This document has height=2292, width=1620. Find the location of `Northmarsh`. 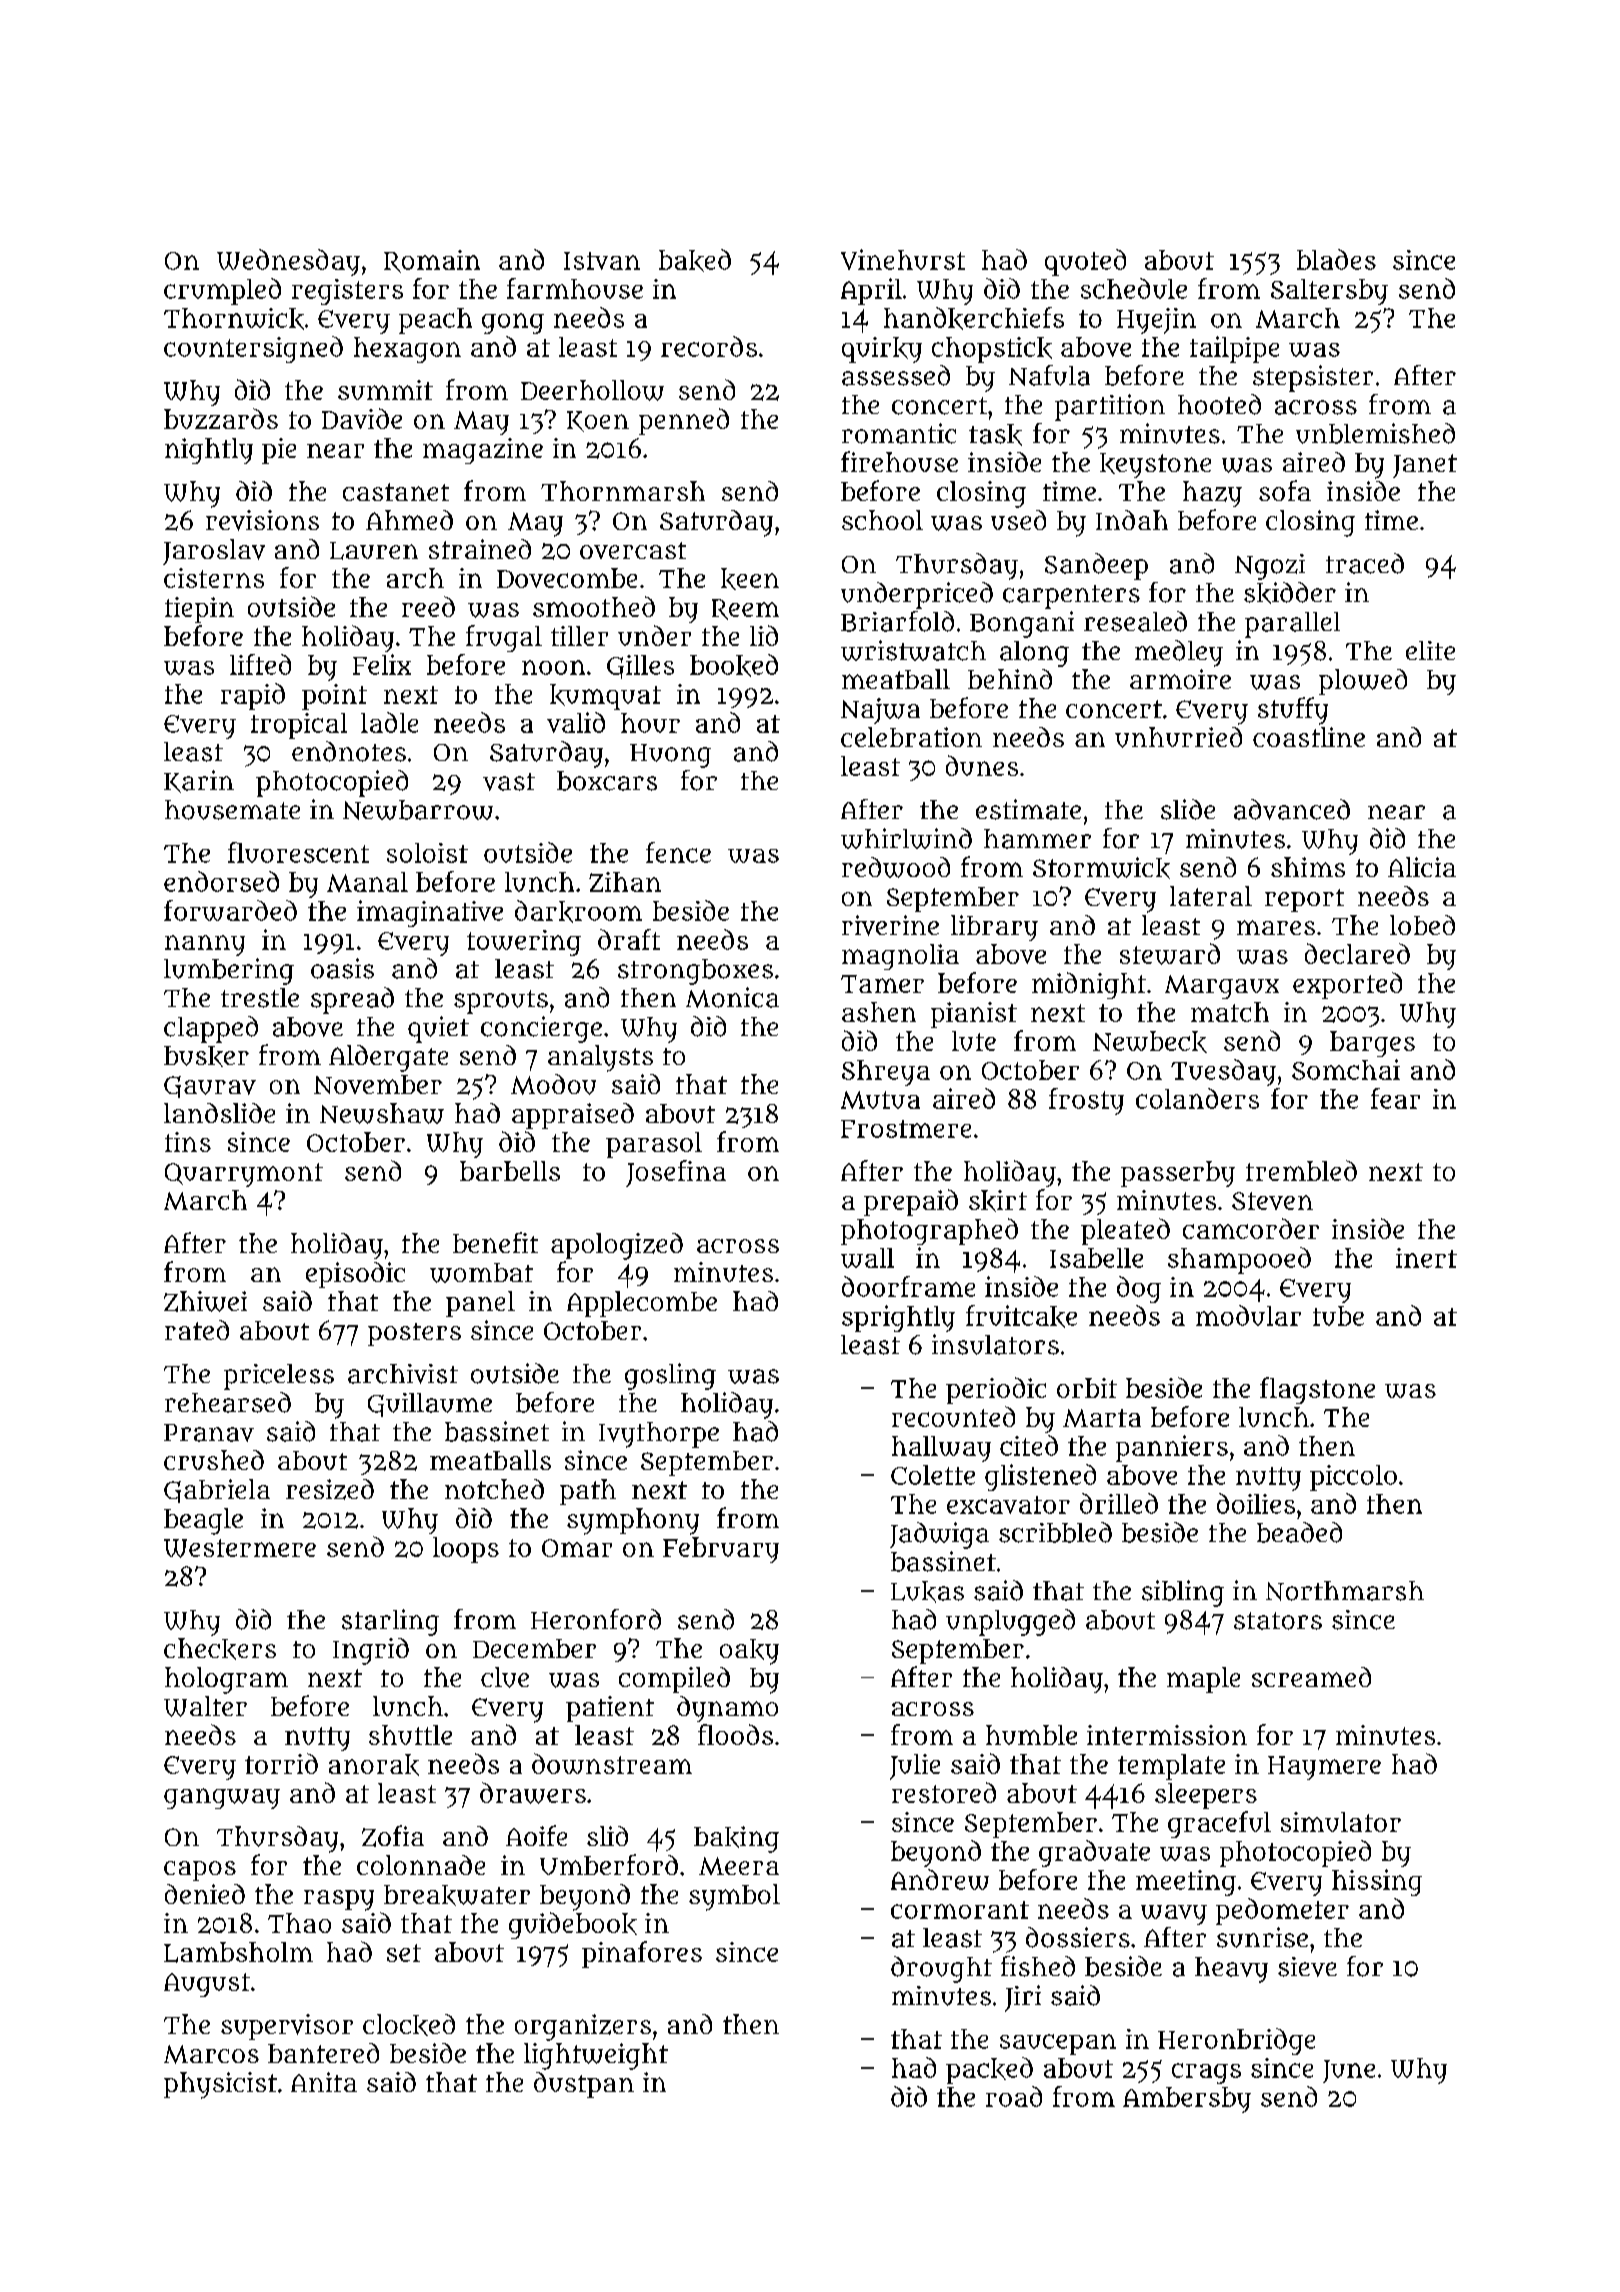

Northmarsh is located at coordinates (1345, 1591).
